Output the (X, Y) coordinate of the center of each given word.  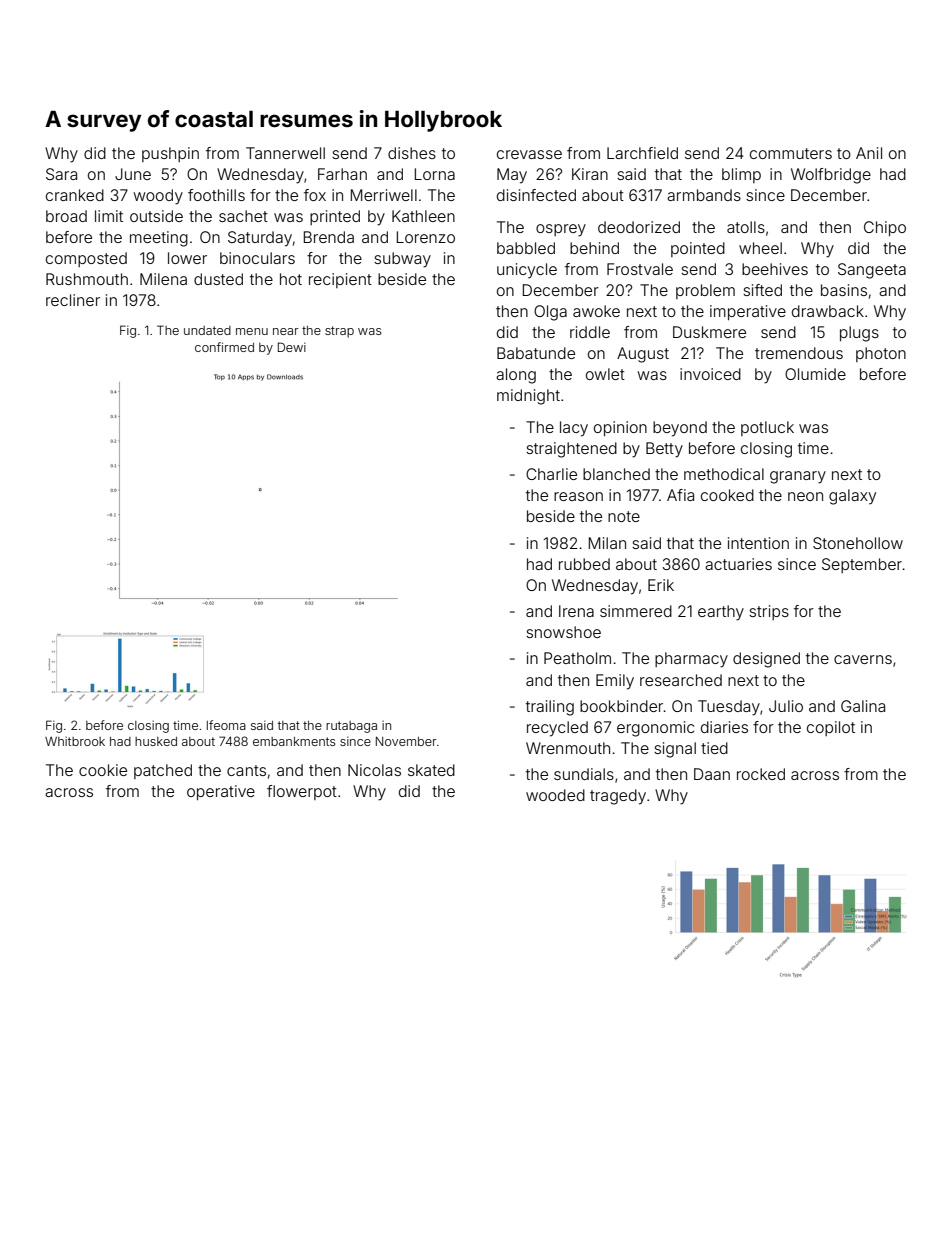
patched (163, 771)
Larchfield (642, 153)
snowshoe (563, 632)
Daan (712, 774)
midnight (528, 397)
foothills (216, 195)
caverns (863, 659)
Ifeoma (226, 725)
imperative (748, 312)
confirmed (224, 347)
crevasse (529, 154)
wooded (555, 795)
